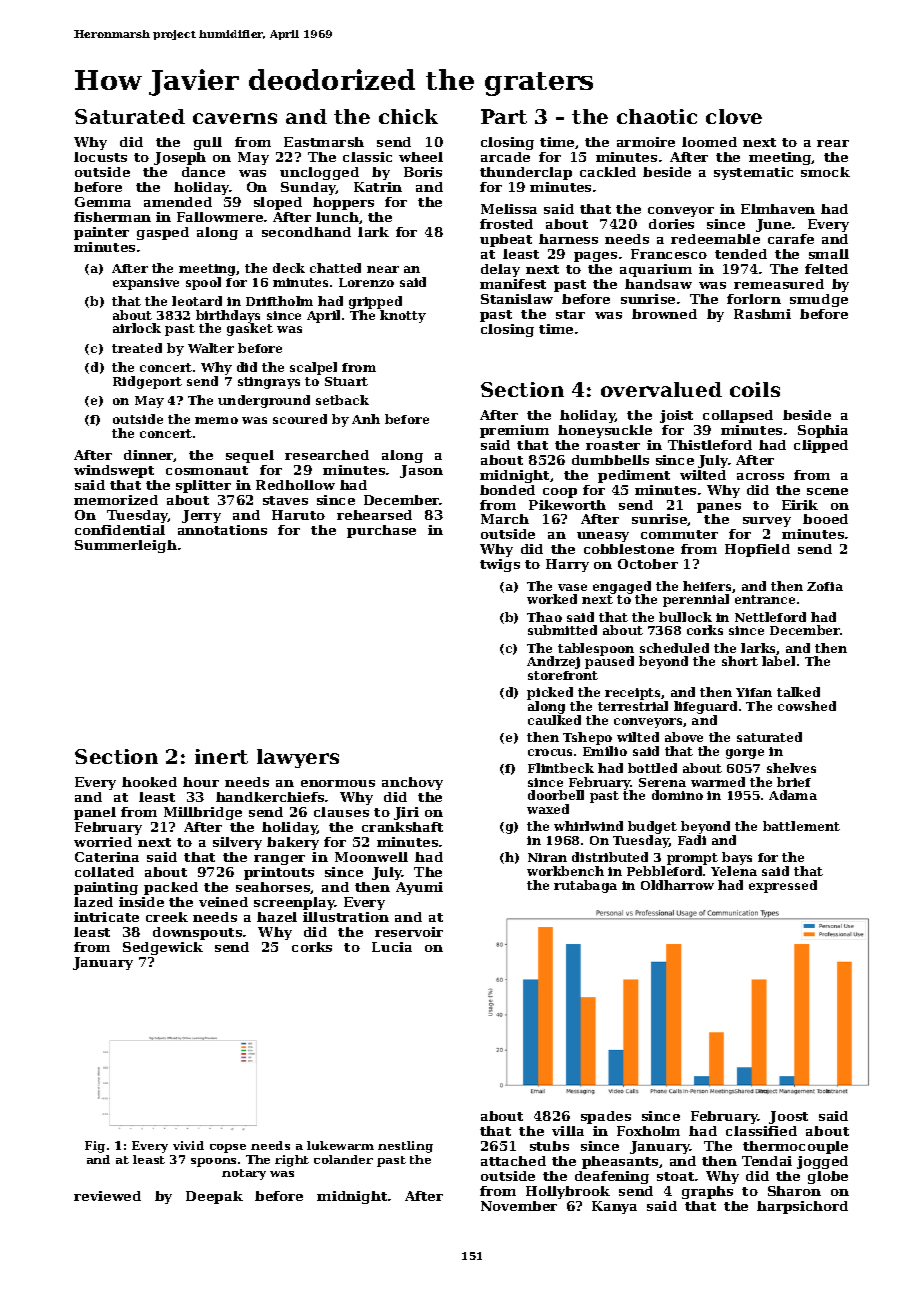  Describe the element at coordinates (408, 116) in the page. I see `chick` at that location.
